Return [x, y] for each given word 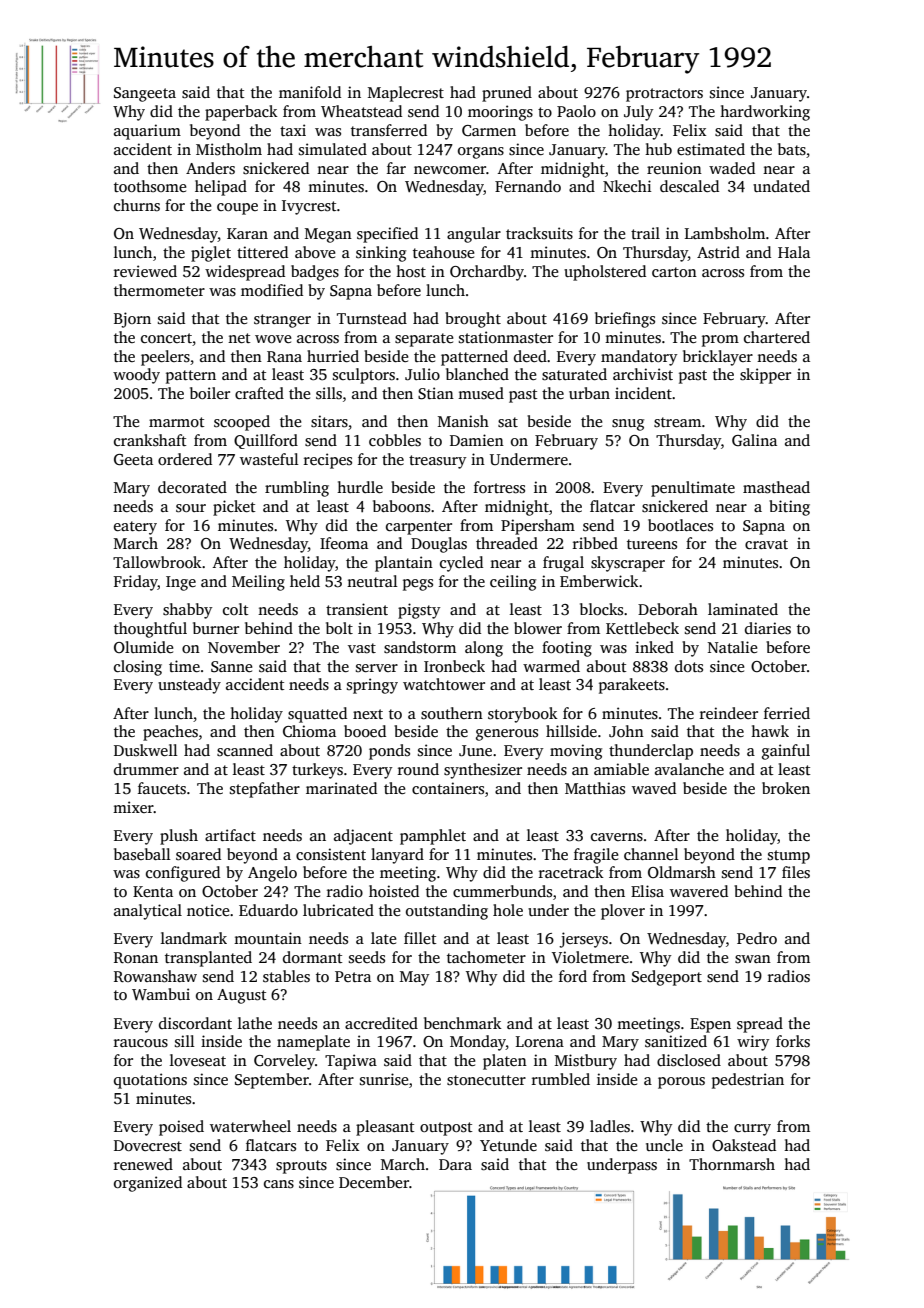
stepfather [265, 790]
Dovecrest [148, 1145]
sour [191, 508]
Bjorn [132, 320]
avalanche [689, 769]
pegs [418, 585]
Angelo [272, 874]
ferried [787, 713]
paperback [241, 113]
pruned [507, 94]
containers [448, 788]
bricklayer [718, 358]
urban [589, 393]
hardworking [765, 113]
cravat [766, 544]
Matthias [595, 788]
